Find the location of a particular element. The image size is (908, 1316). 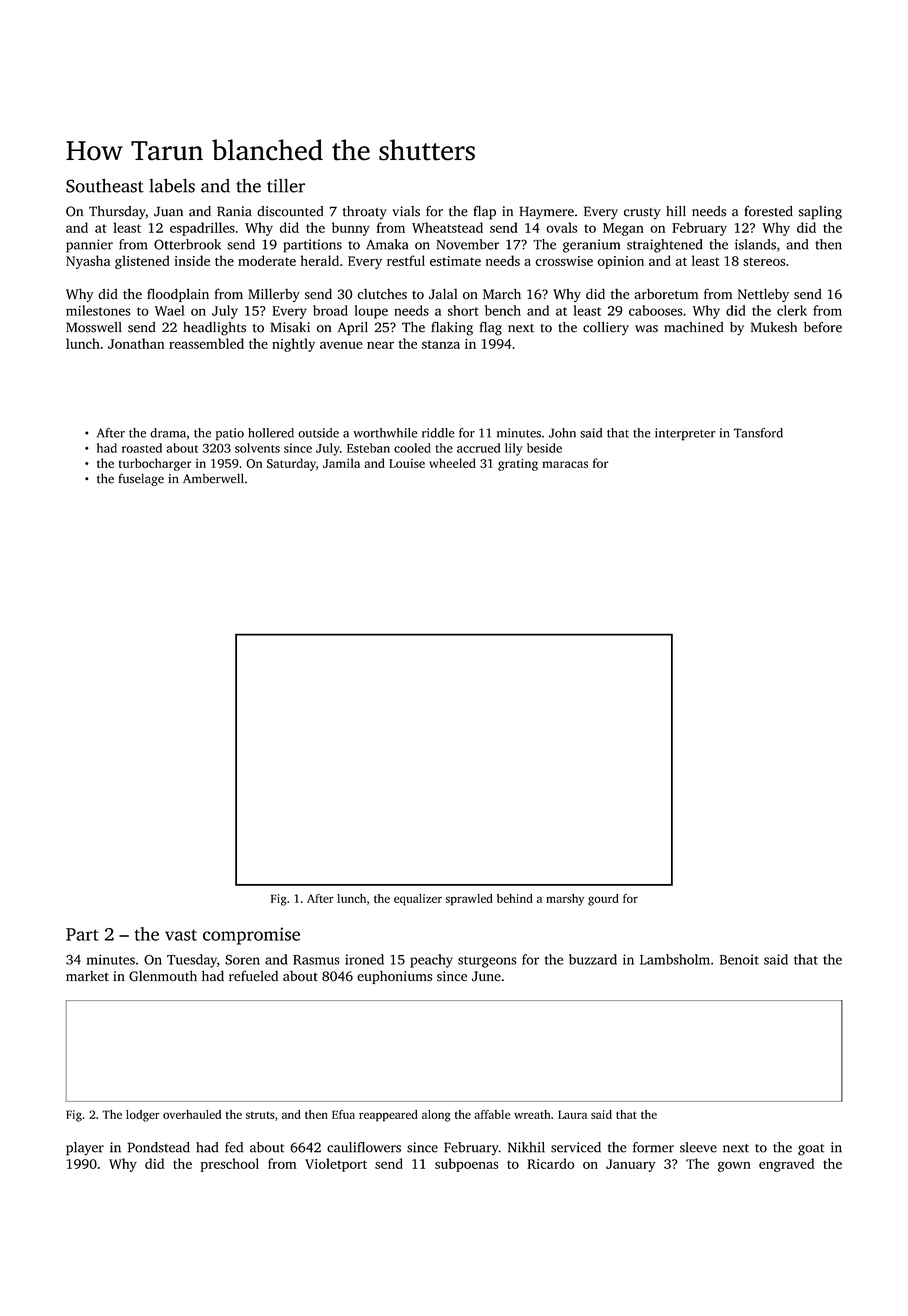

sprawled is located at coordinates (469, 900).
